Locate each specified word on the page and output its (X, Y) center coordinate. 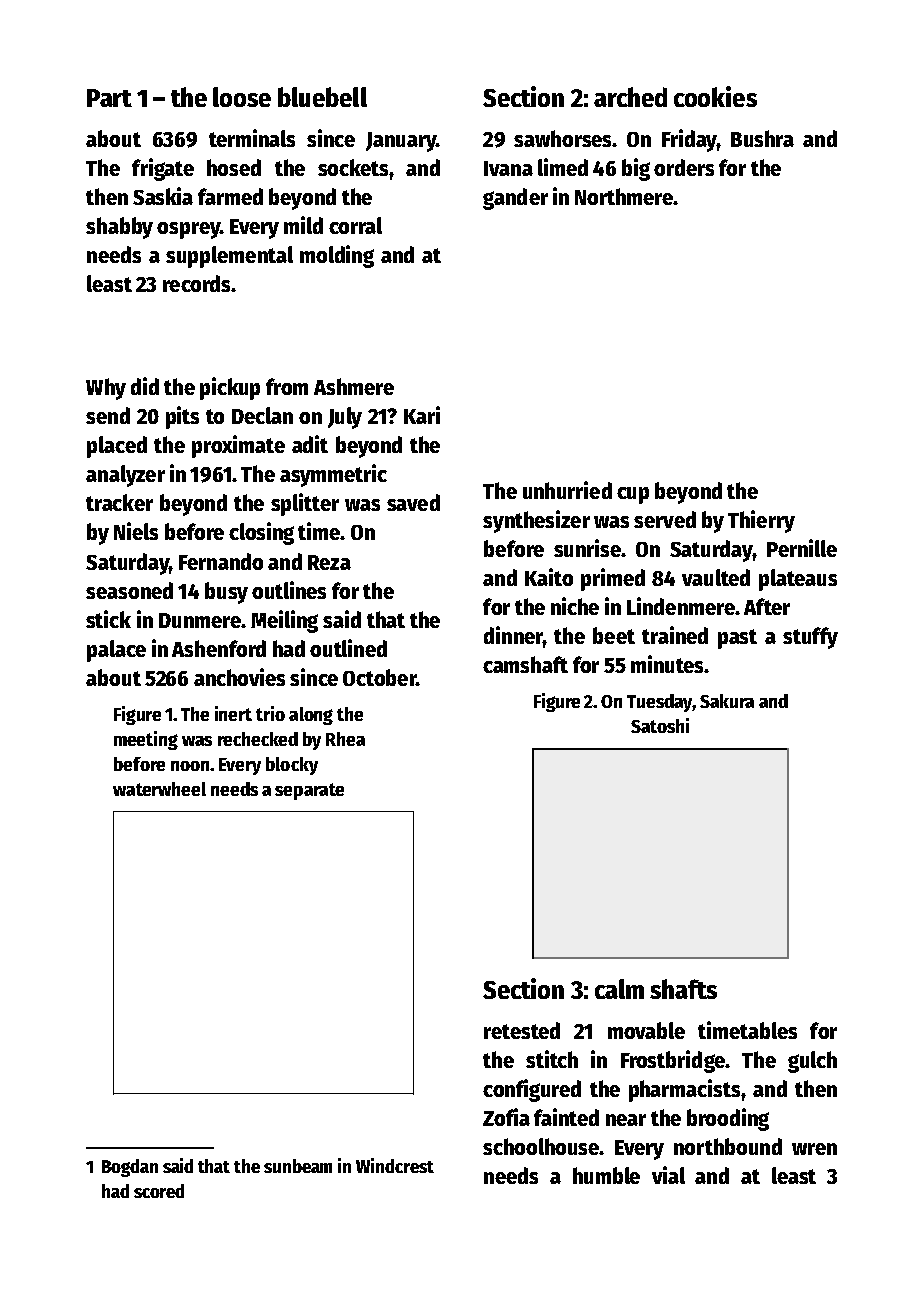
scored (159, 1191)
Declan (262, 415)
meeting (146, 740)
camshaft (525, 664)
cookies (715, 96)
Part (109, 98)
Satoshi (660, 725)
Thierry (761, 521)
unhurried (567, 490)
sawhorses (562, 138)
